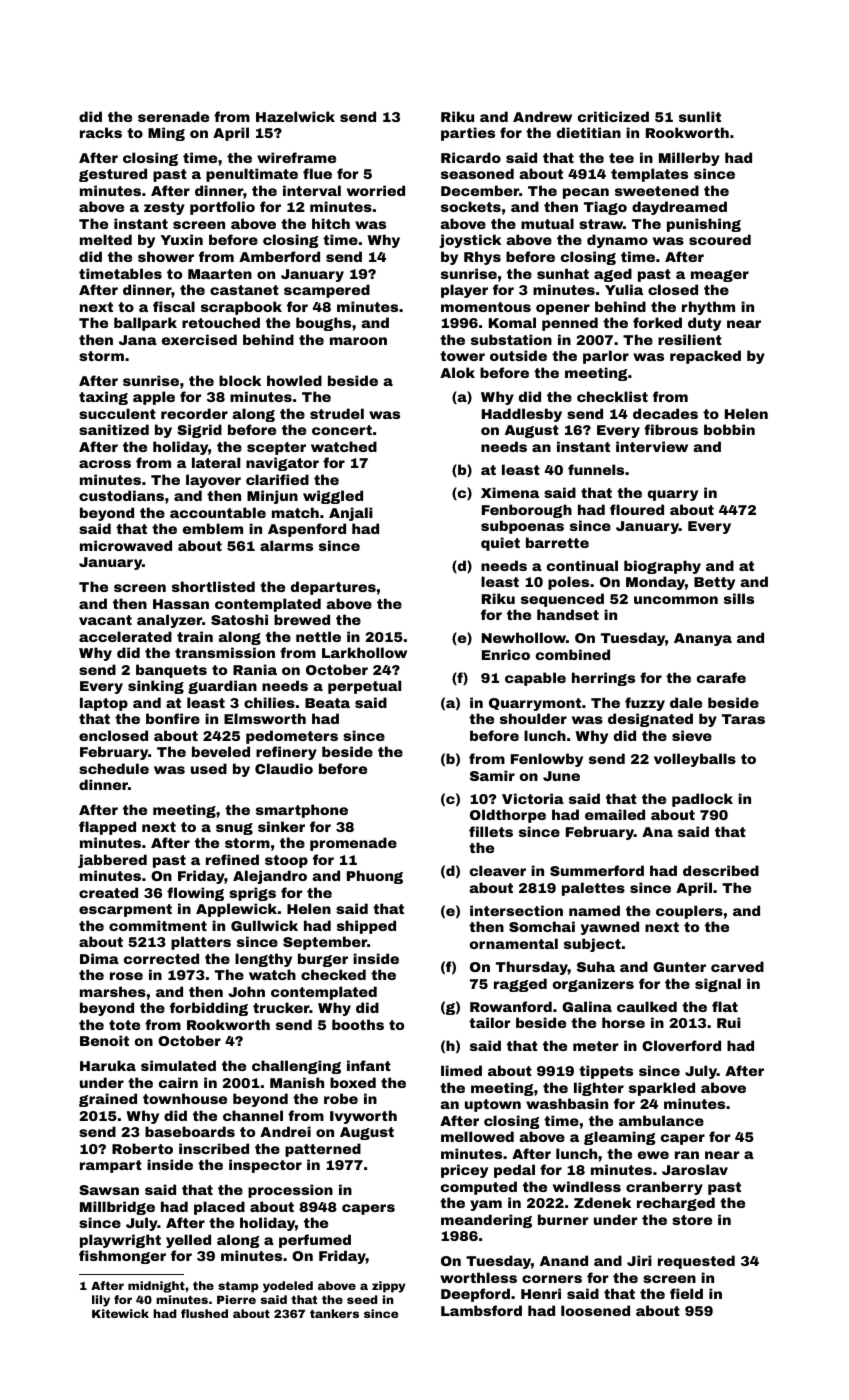  What do you see at coordinates (681, 1045) in the screenshot?
I see `Cloverford` at bounding box center [681, 1045].
